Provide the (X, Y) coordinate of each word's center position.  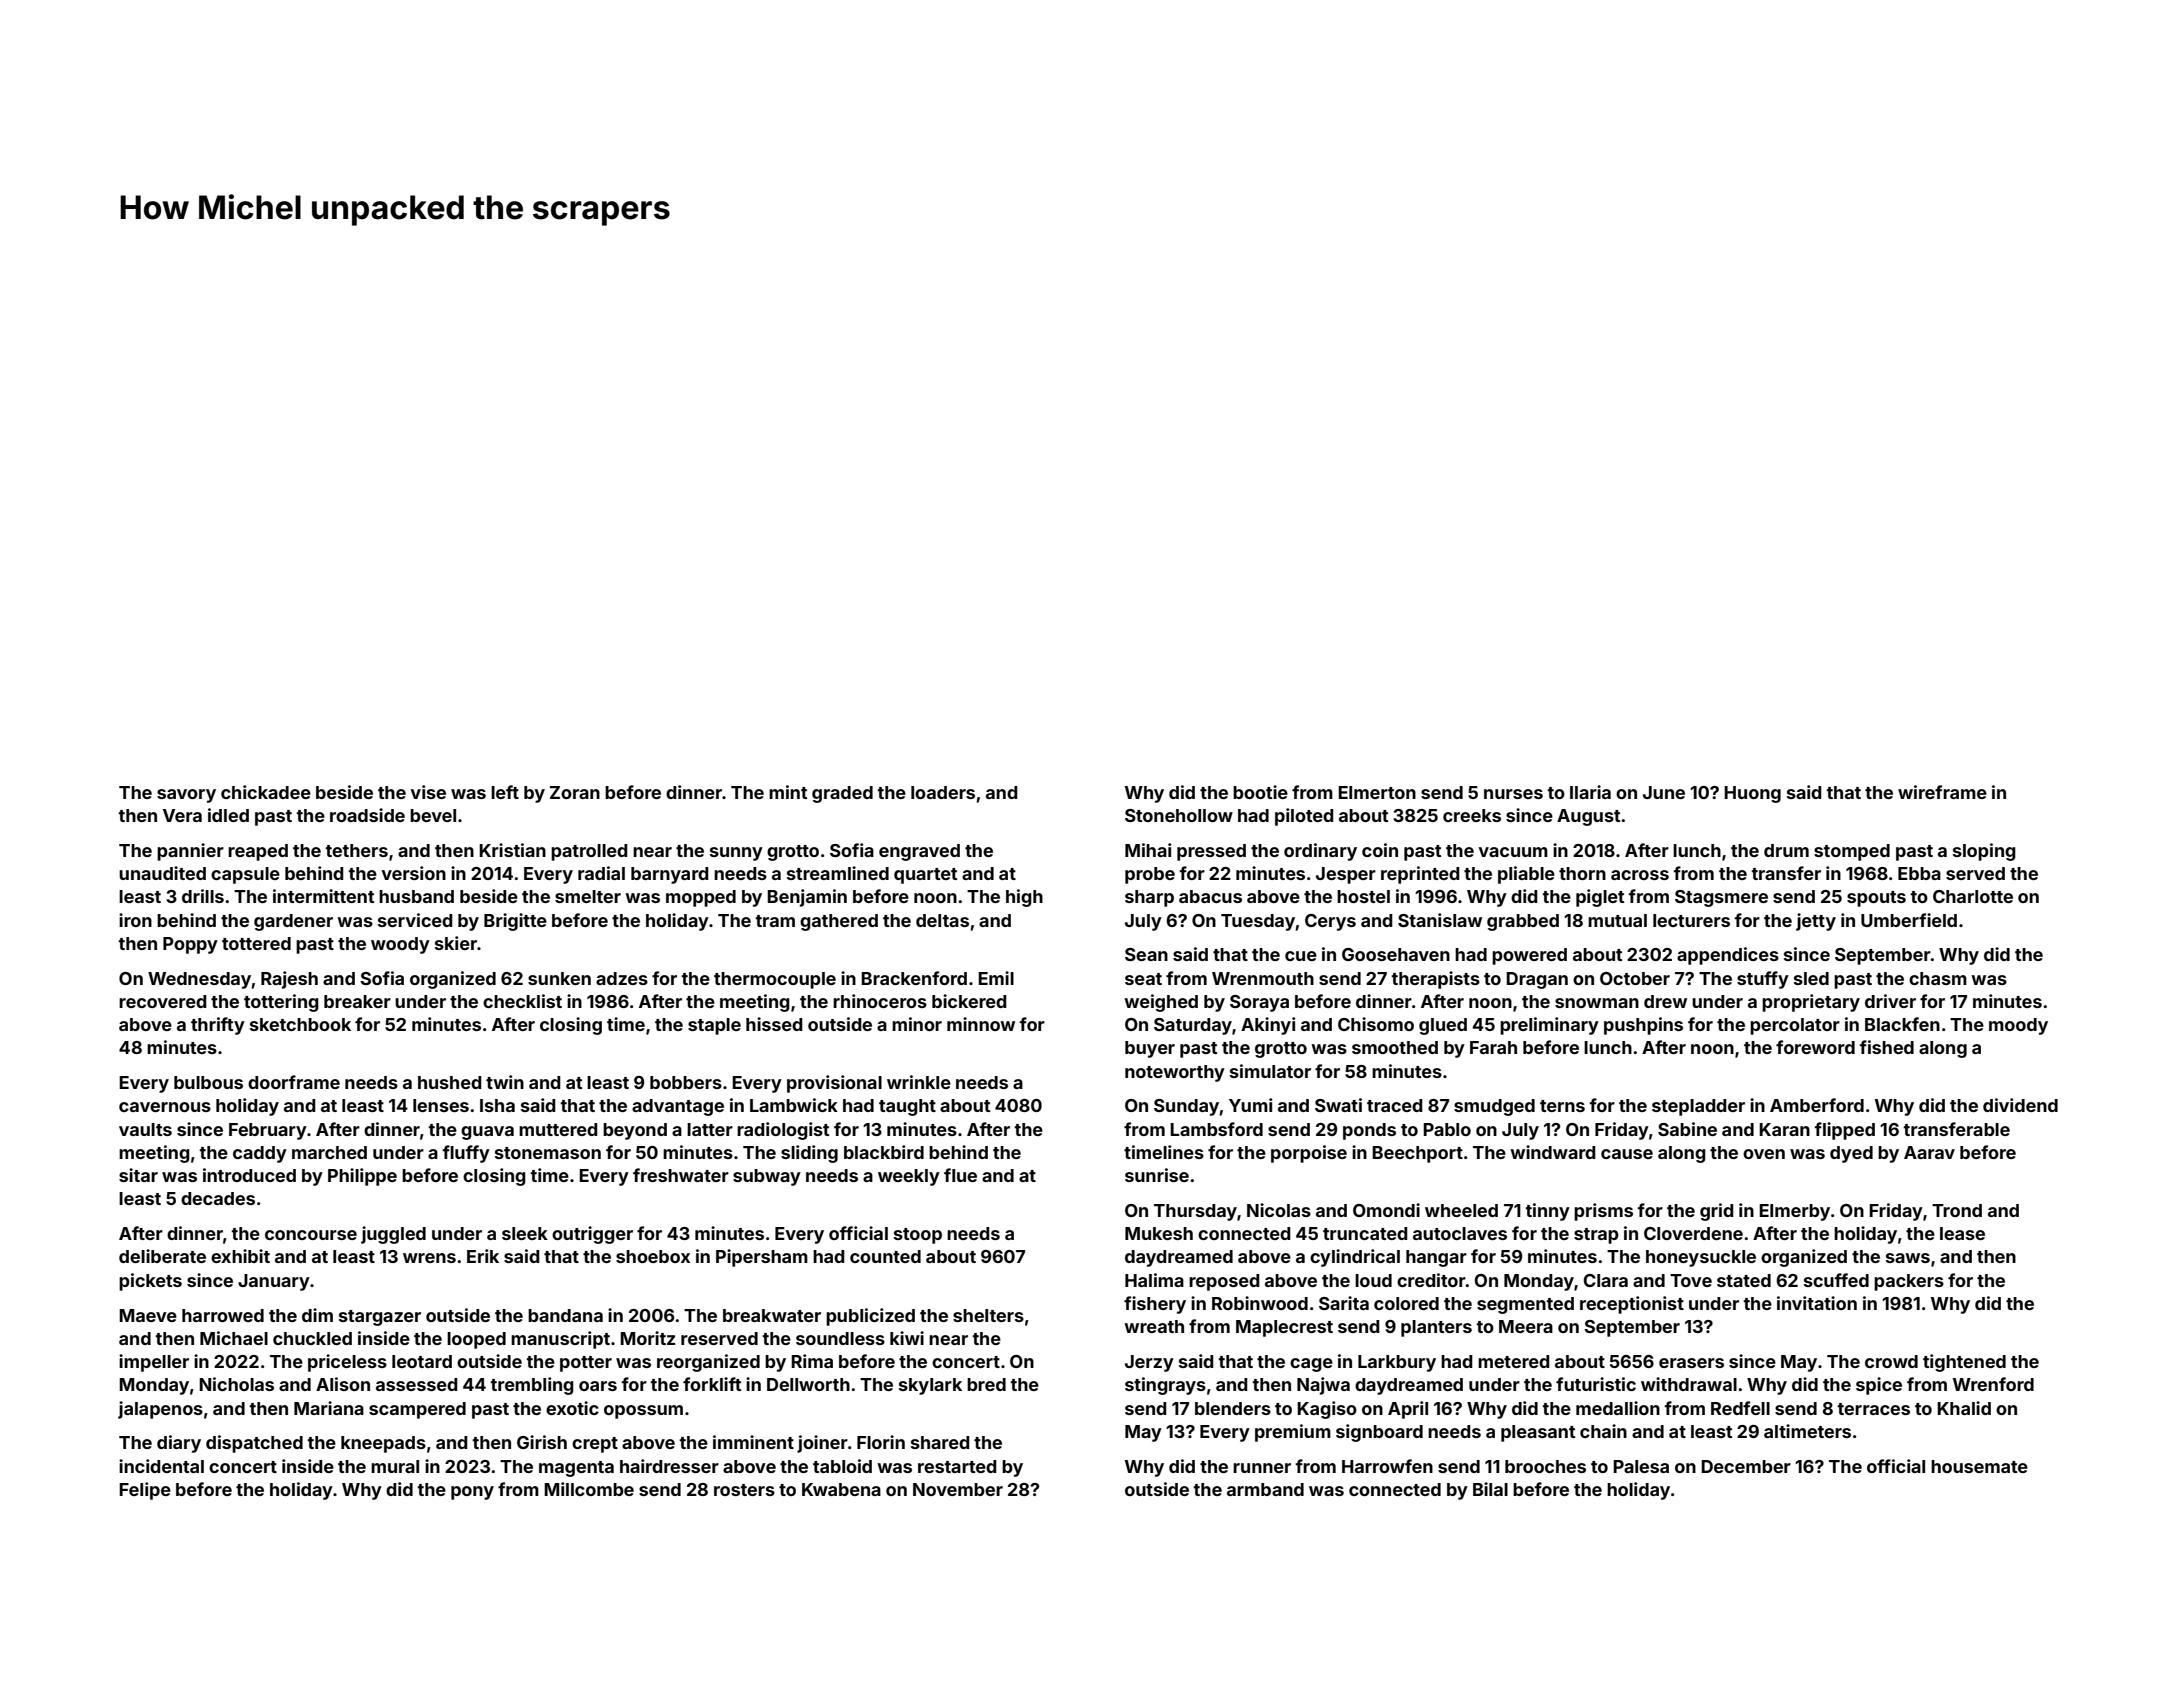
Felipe (145, 1491)
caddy (260, 1154)
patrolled (589, 852)
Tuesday (1258, 922)
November (958, 1489)
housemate (1979, 1466)
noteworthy (1175, 1073)
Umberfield (1909, 920)
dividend (2020, 1105)
